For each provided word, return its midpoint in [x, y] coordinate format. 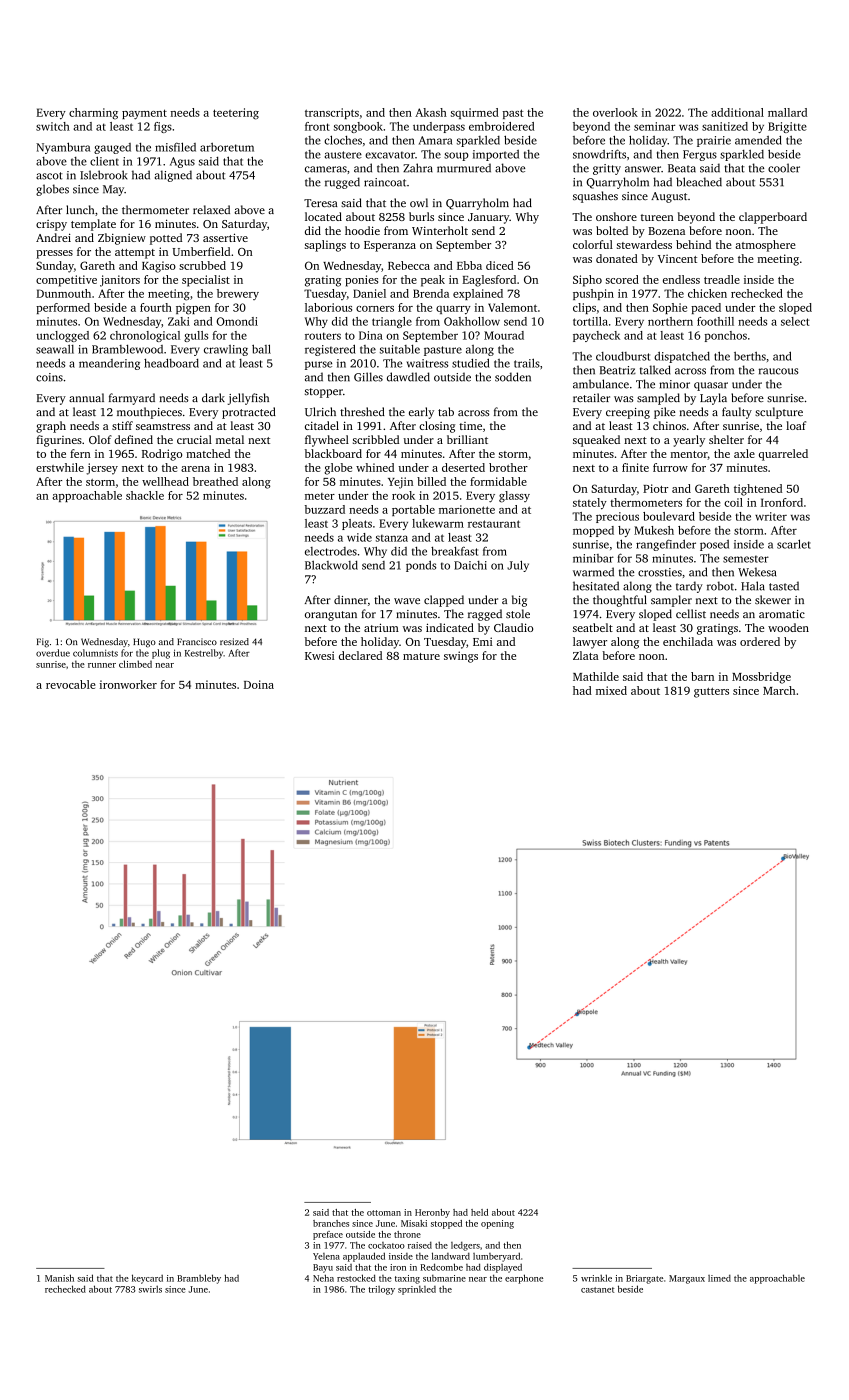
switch [53, 126]
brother [508, 467]
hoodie [362, 230]
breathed [215, 481]
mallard [787, 112]
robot [720, 586]
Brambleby [199, 1279]
